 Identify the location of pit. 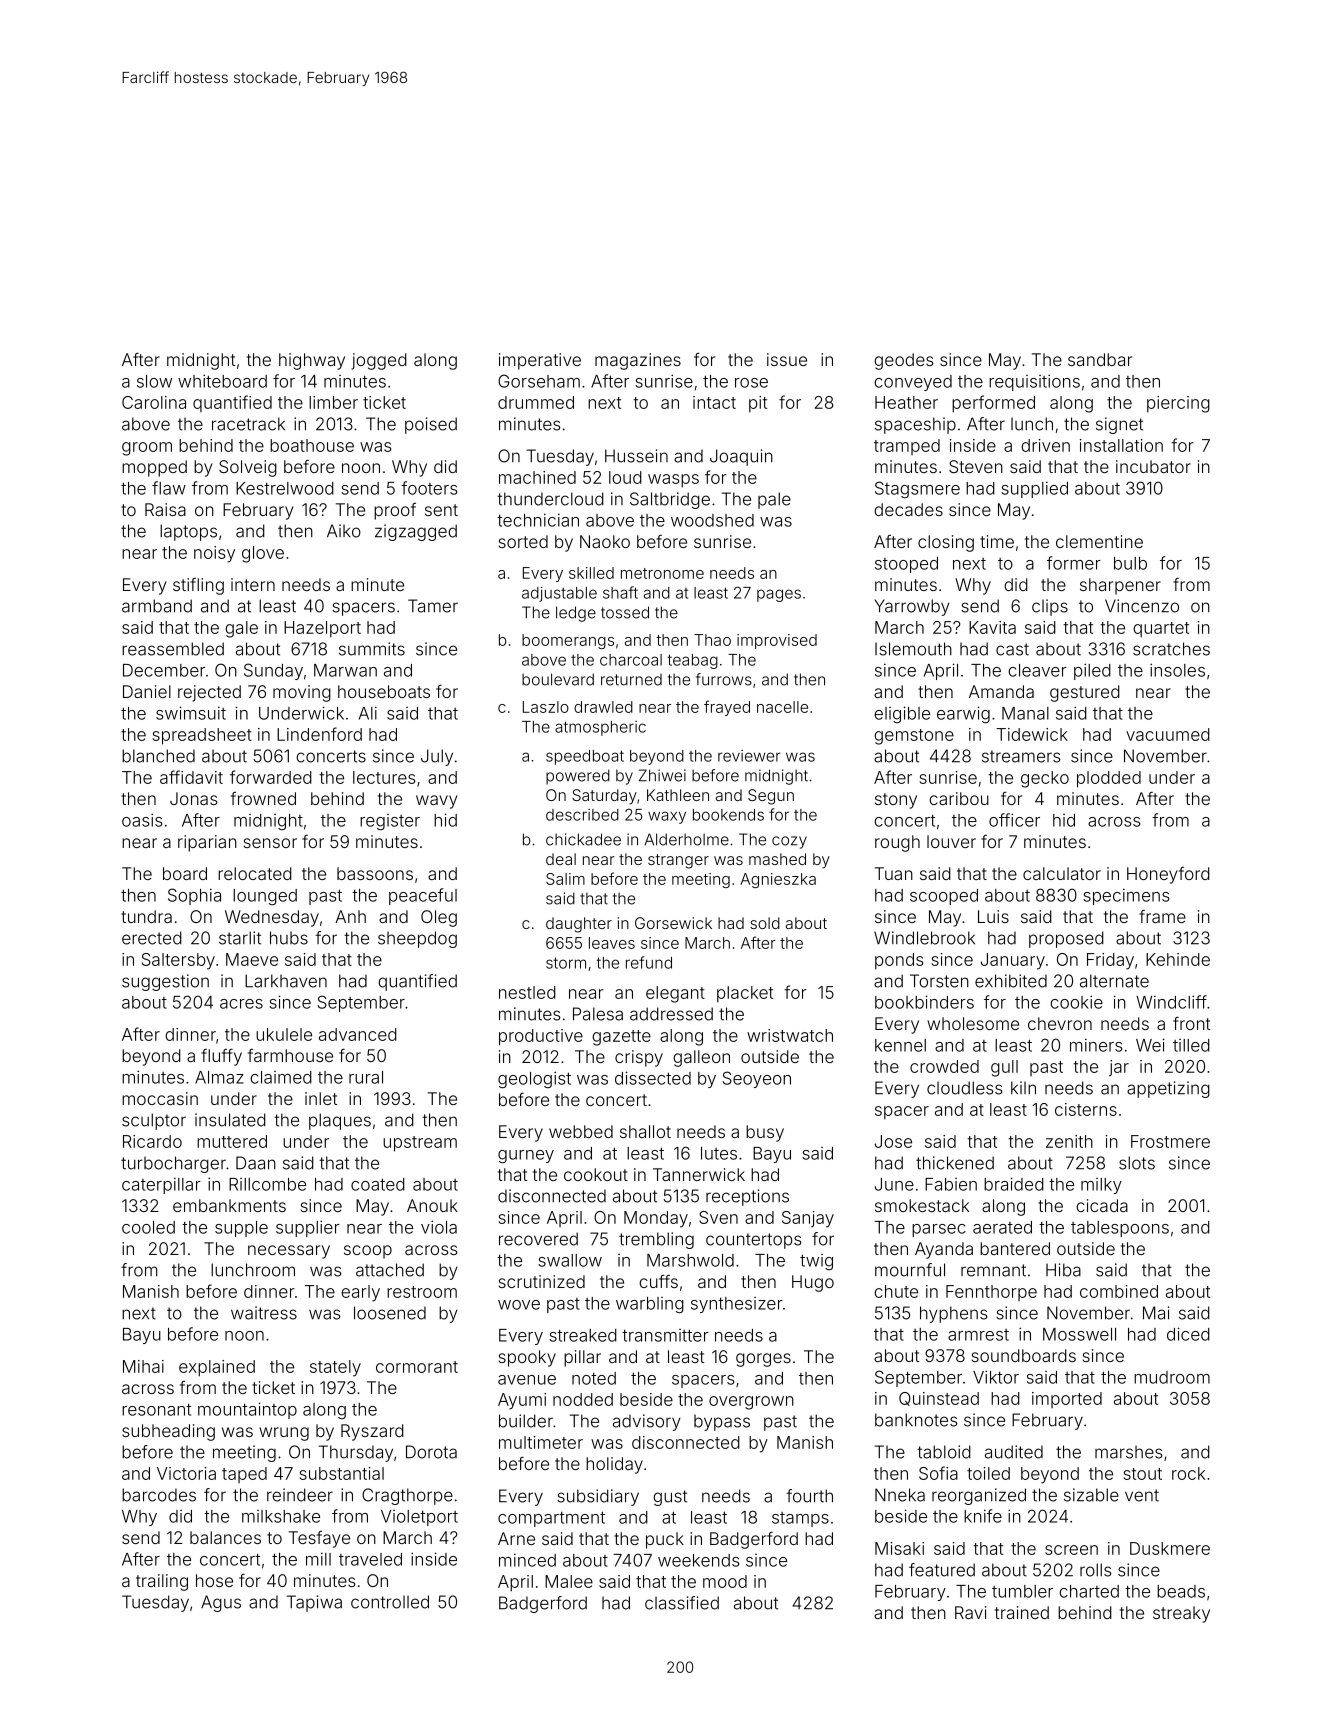
(758, 404).
